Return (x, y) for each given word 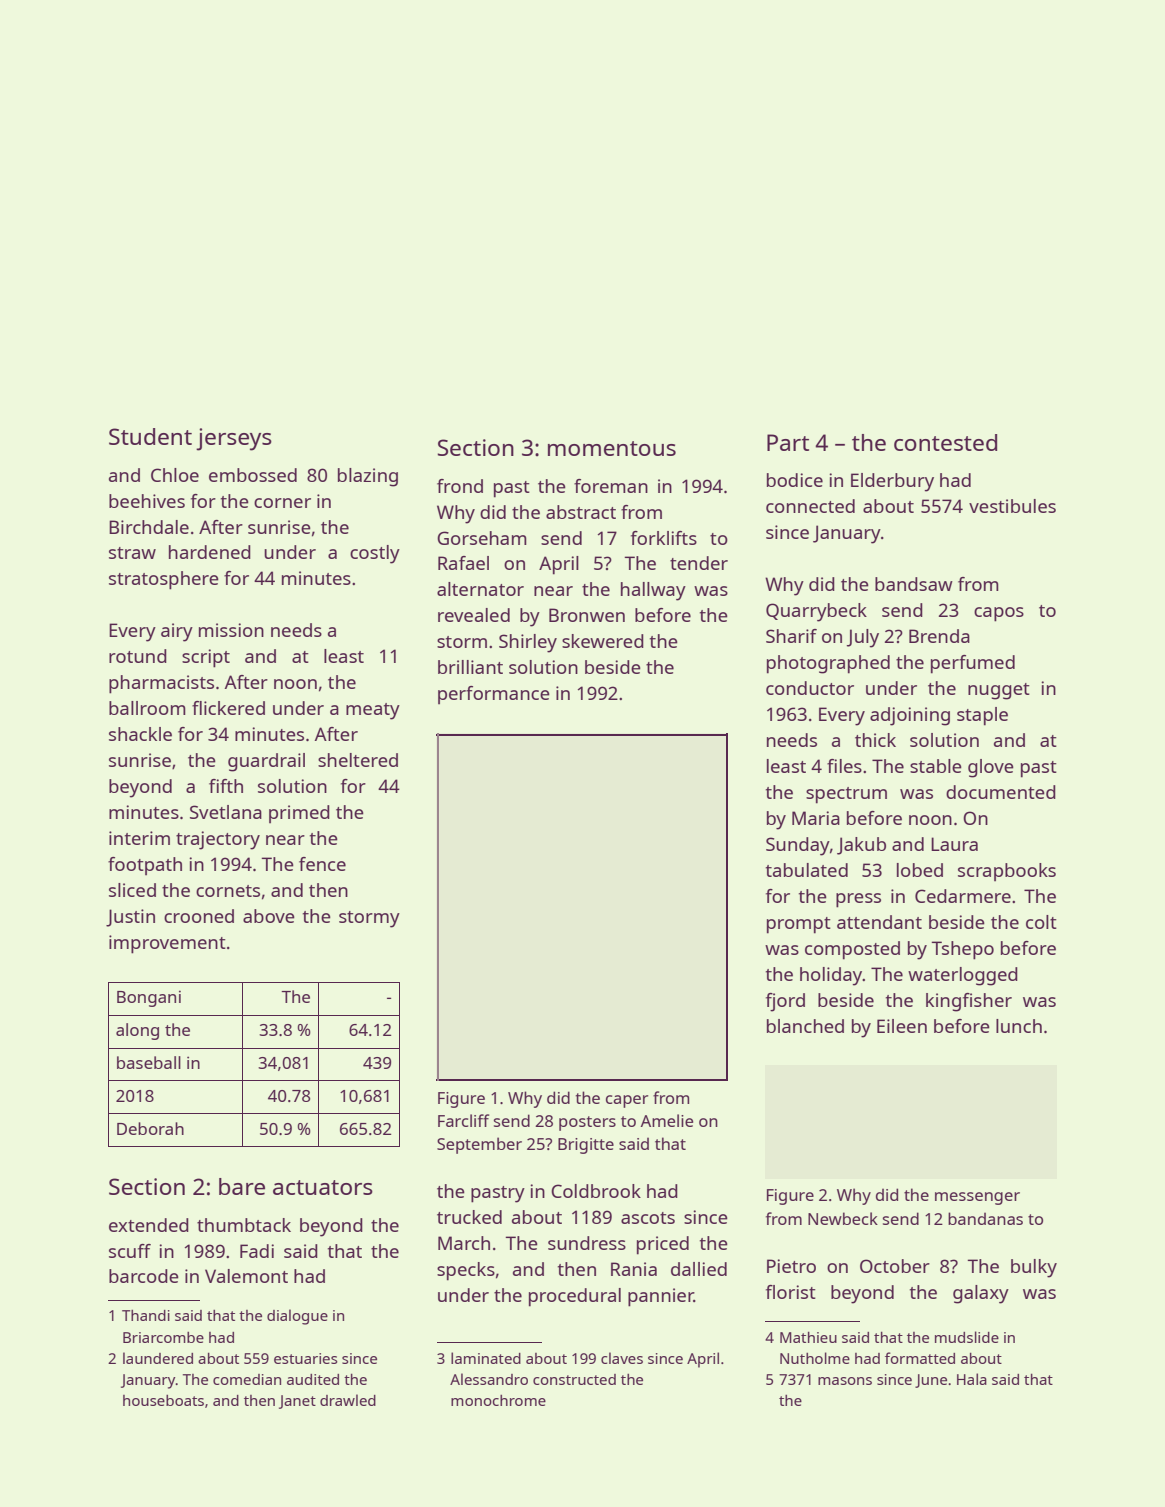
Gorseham (482, 538)
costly (375, 554)
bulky (1034, 1268)
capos (999, 614)
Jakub (861, 846)
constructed (574, 1379)
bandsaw (914, 584)
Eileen (902, 1026)
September (479, 1145)
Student (150, 436)
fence (322, 864)
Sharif (791, 636)
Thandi (146, 1315)
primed (299, 814)
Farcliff (463, 1120)
